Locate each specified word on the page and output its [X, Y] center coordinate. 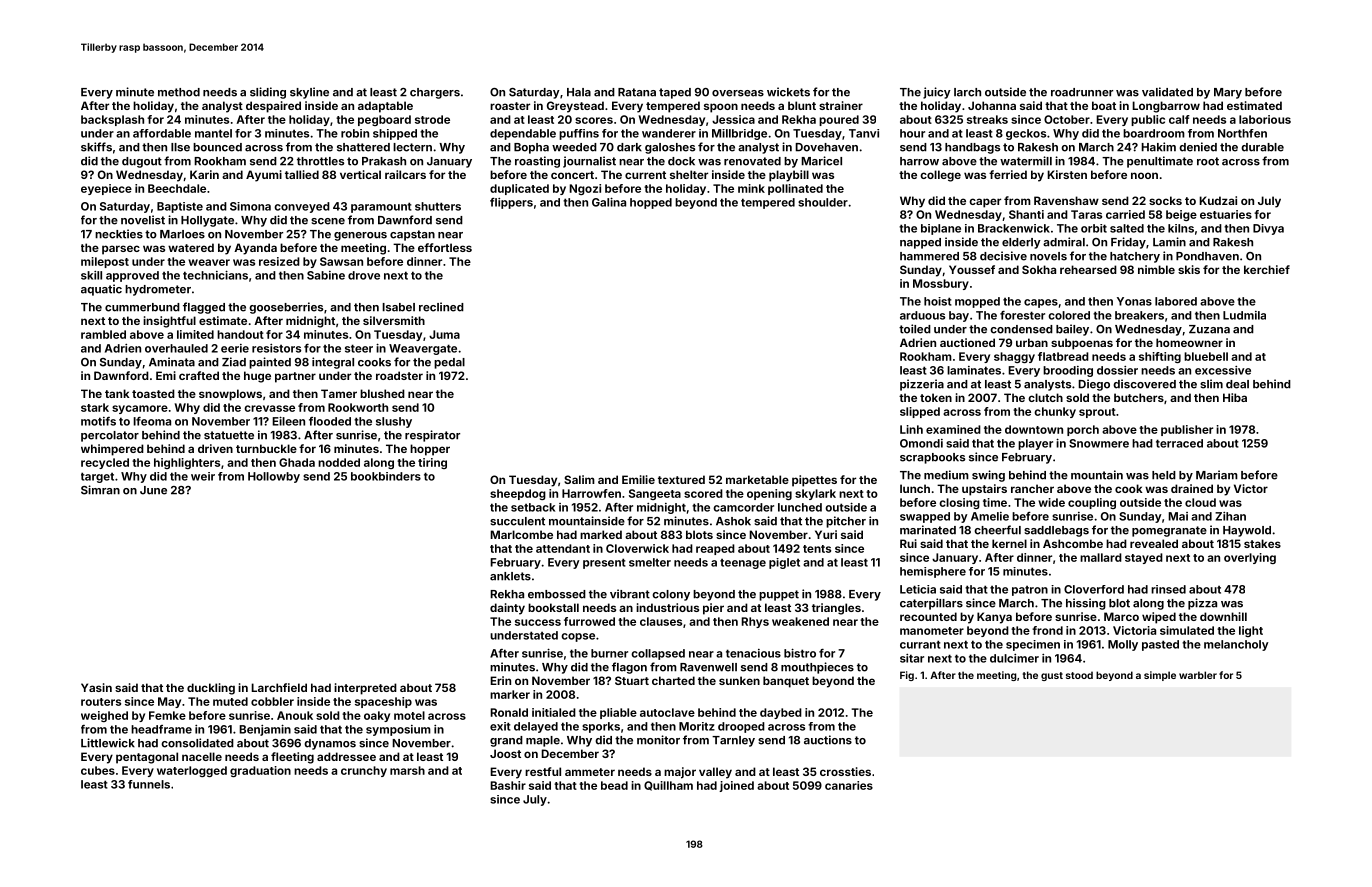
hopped [651, 203]
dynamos [330, 744]
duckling [211, 689]
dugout [142, 162]
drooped [741, 727]
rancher [1032, 488]
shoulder [823, 202]
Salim [579, 479]
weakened [800, 621]
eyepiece [106, 189]
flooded [330, 421]
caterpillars [931, 604]
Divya [1268, 229]
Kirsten [1067, 174]
